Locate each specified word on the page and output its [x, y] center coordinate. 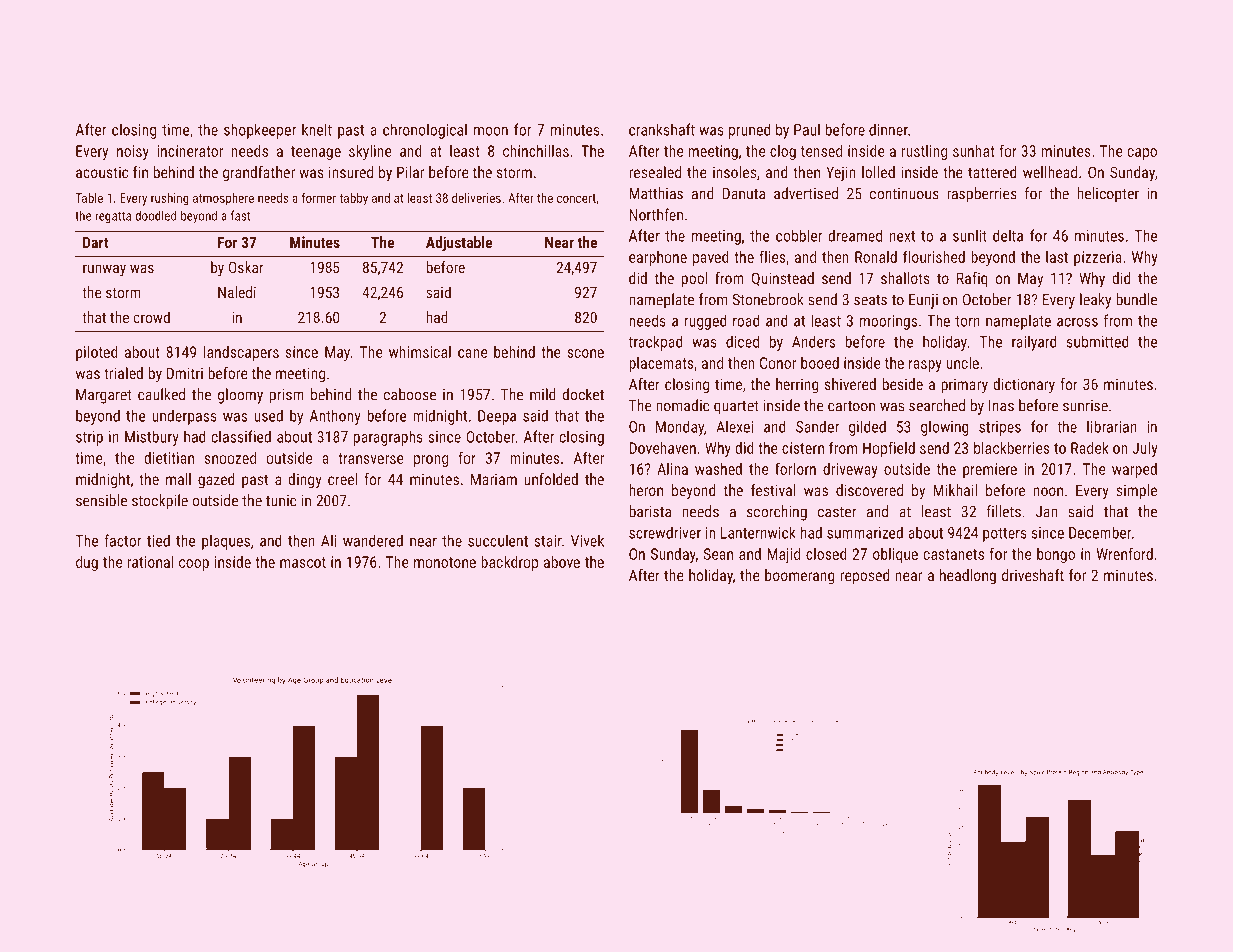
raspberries [982, 195]
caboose [410, 394]
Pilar [410, 172]
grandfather [259, 174]
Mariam [494, 479]
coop [194, 565]
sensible [101, 500]
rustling [924, 152]
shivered [850, 384]
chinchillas [536, 151]
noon [1048, 491]
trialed [123, 373]
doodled [155, 215]
